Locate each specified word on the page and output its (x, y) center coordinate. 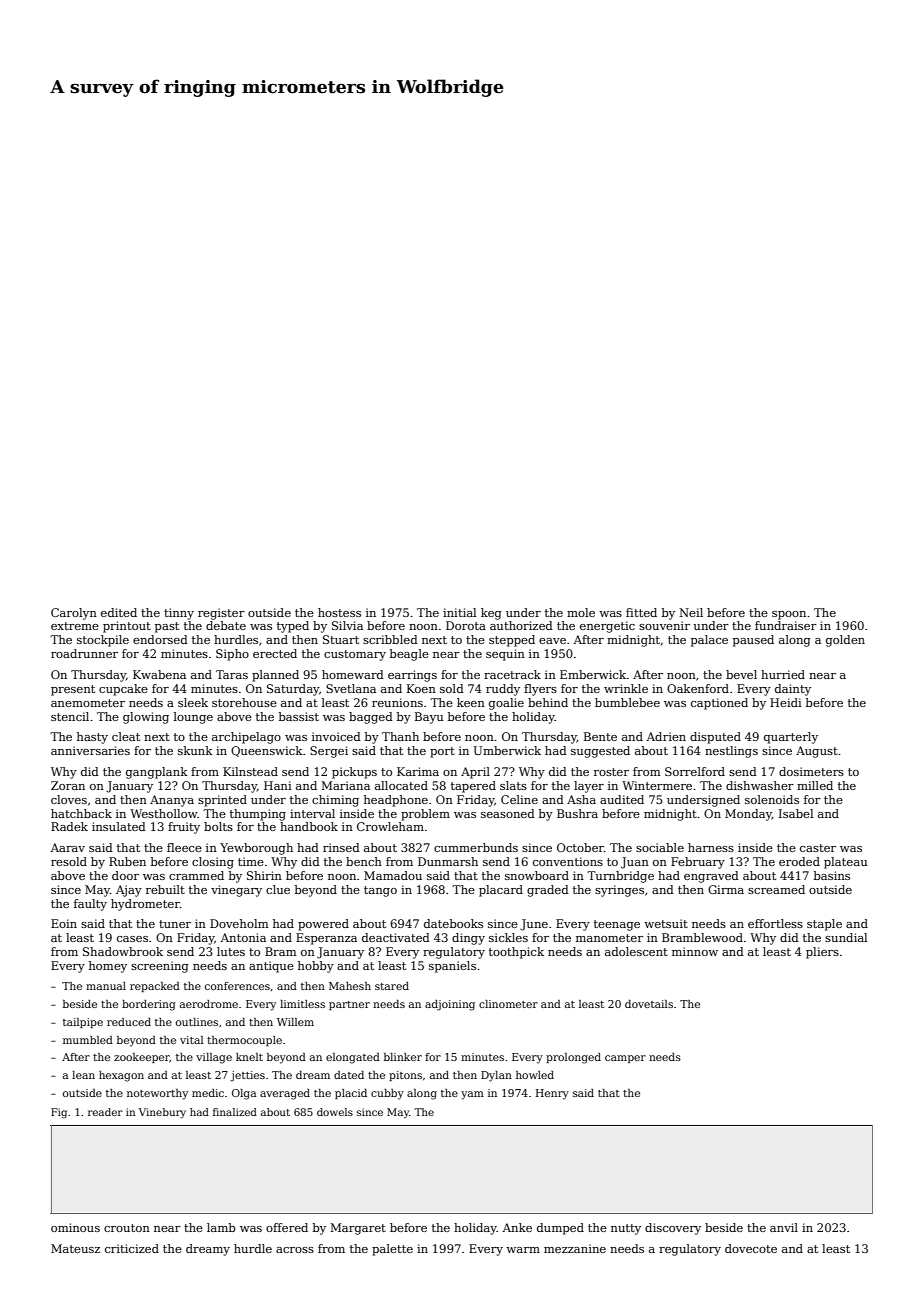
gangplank (157, 773)
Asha (581, 799)
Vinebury (162, 1113)
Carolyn (74, 614)
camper (625, 1059)
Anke (517, 1227)
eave (552, 641)
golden (845, 641)
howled (535, 1075)
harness (711, 847)
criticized (132, 1248)
